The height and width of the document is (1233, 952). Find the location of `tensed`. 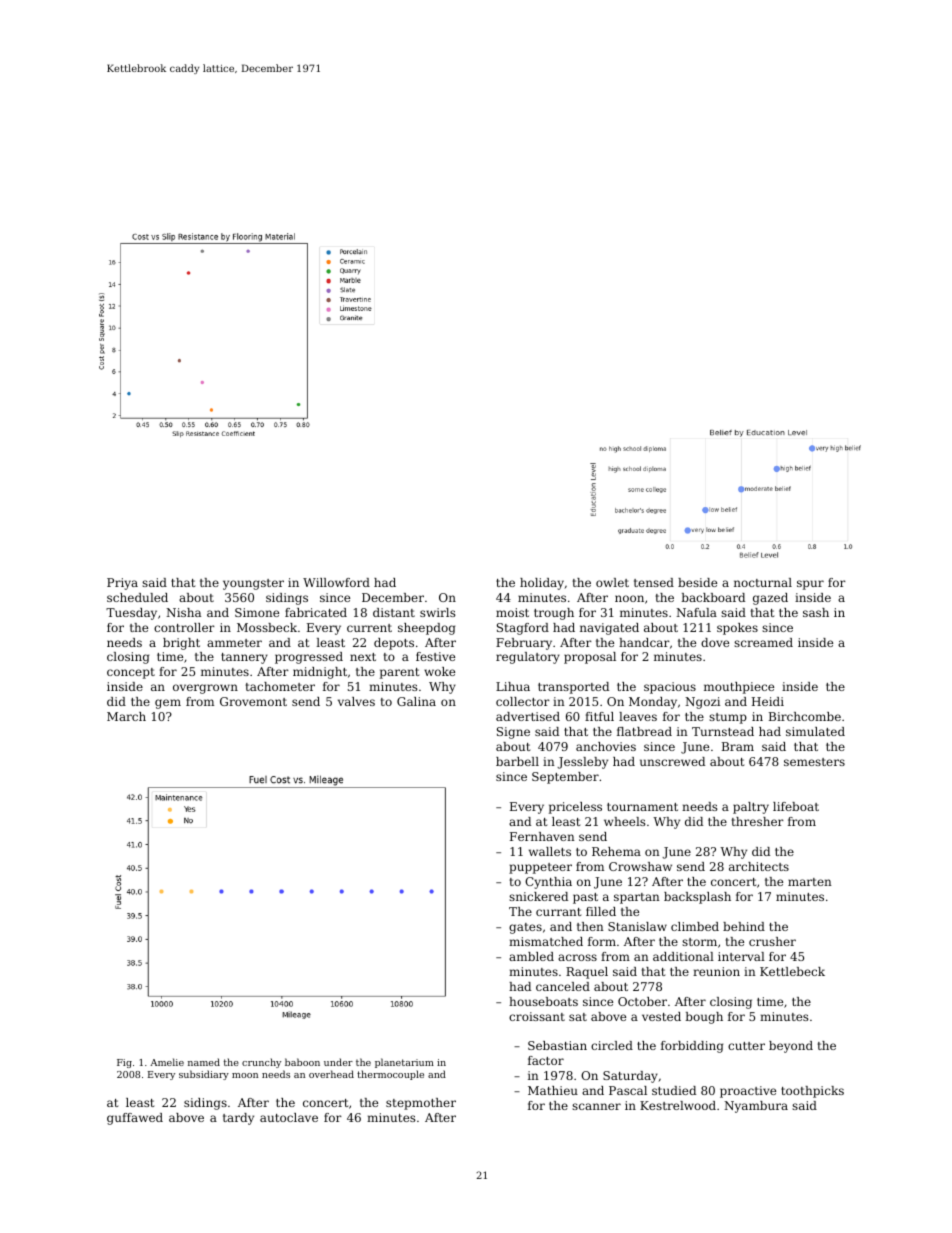

tensed is located at coordinates (654, 582).
